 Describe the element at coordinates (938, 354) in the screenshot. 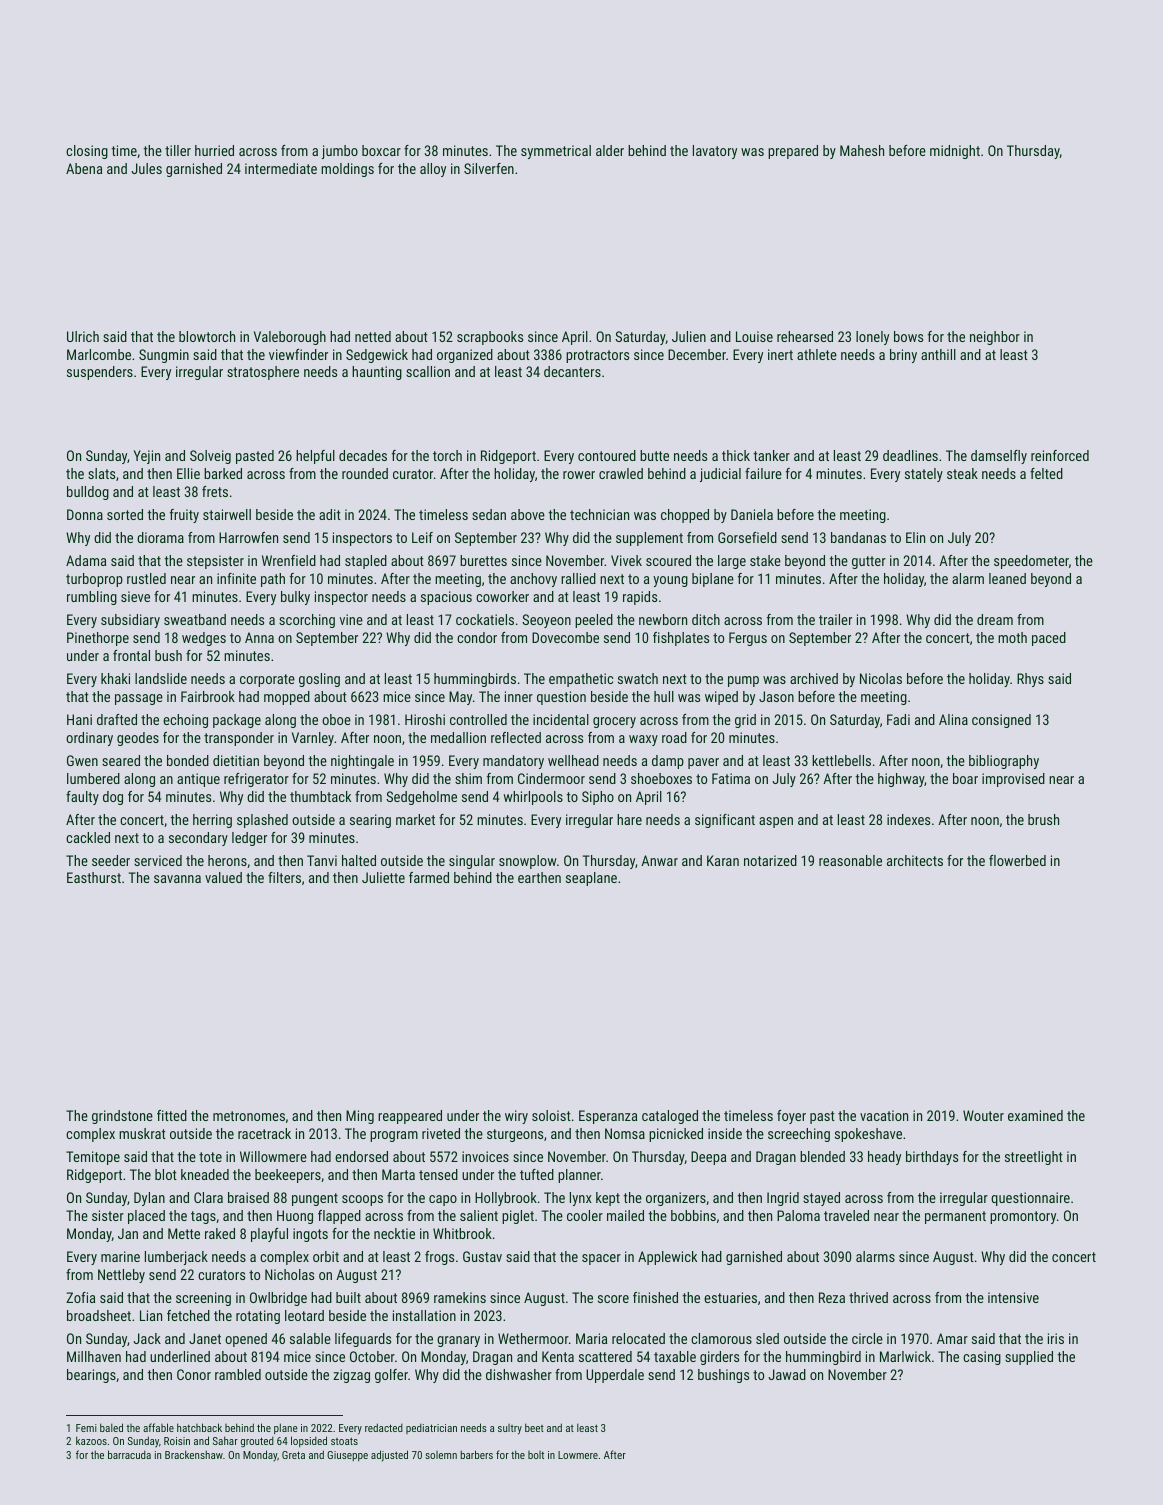

I see `anthill` at that location.
